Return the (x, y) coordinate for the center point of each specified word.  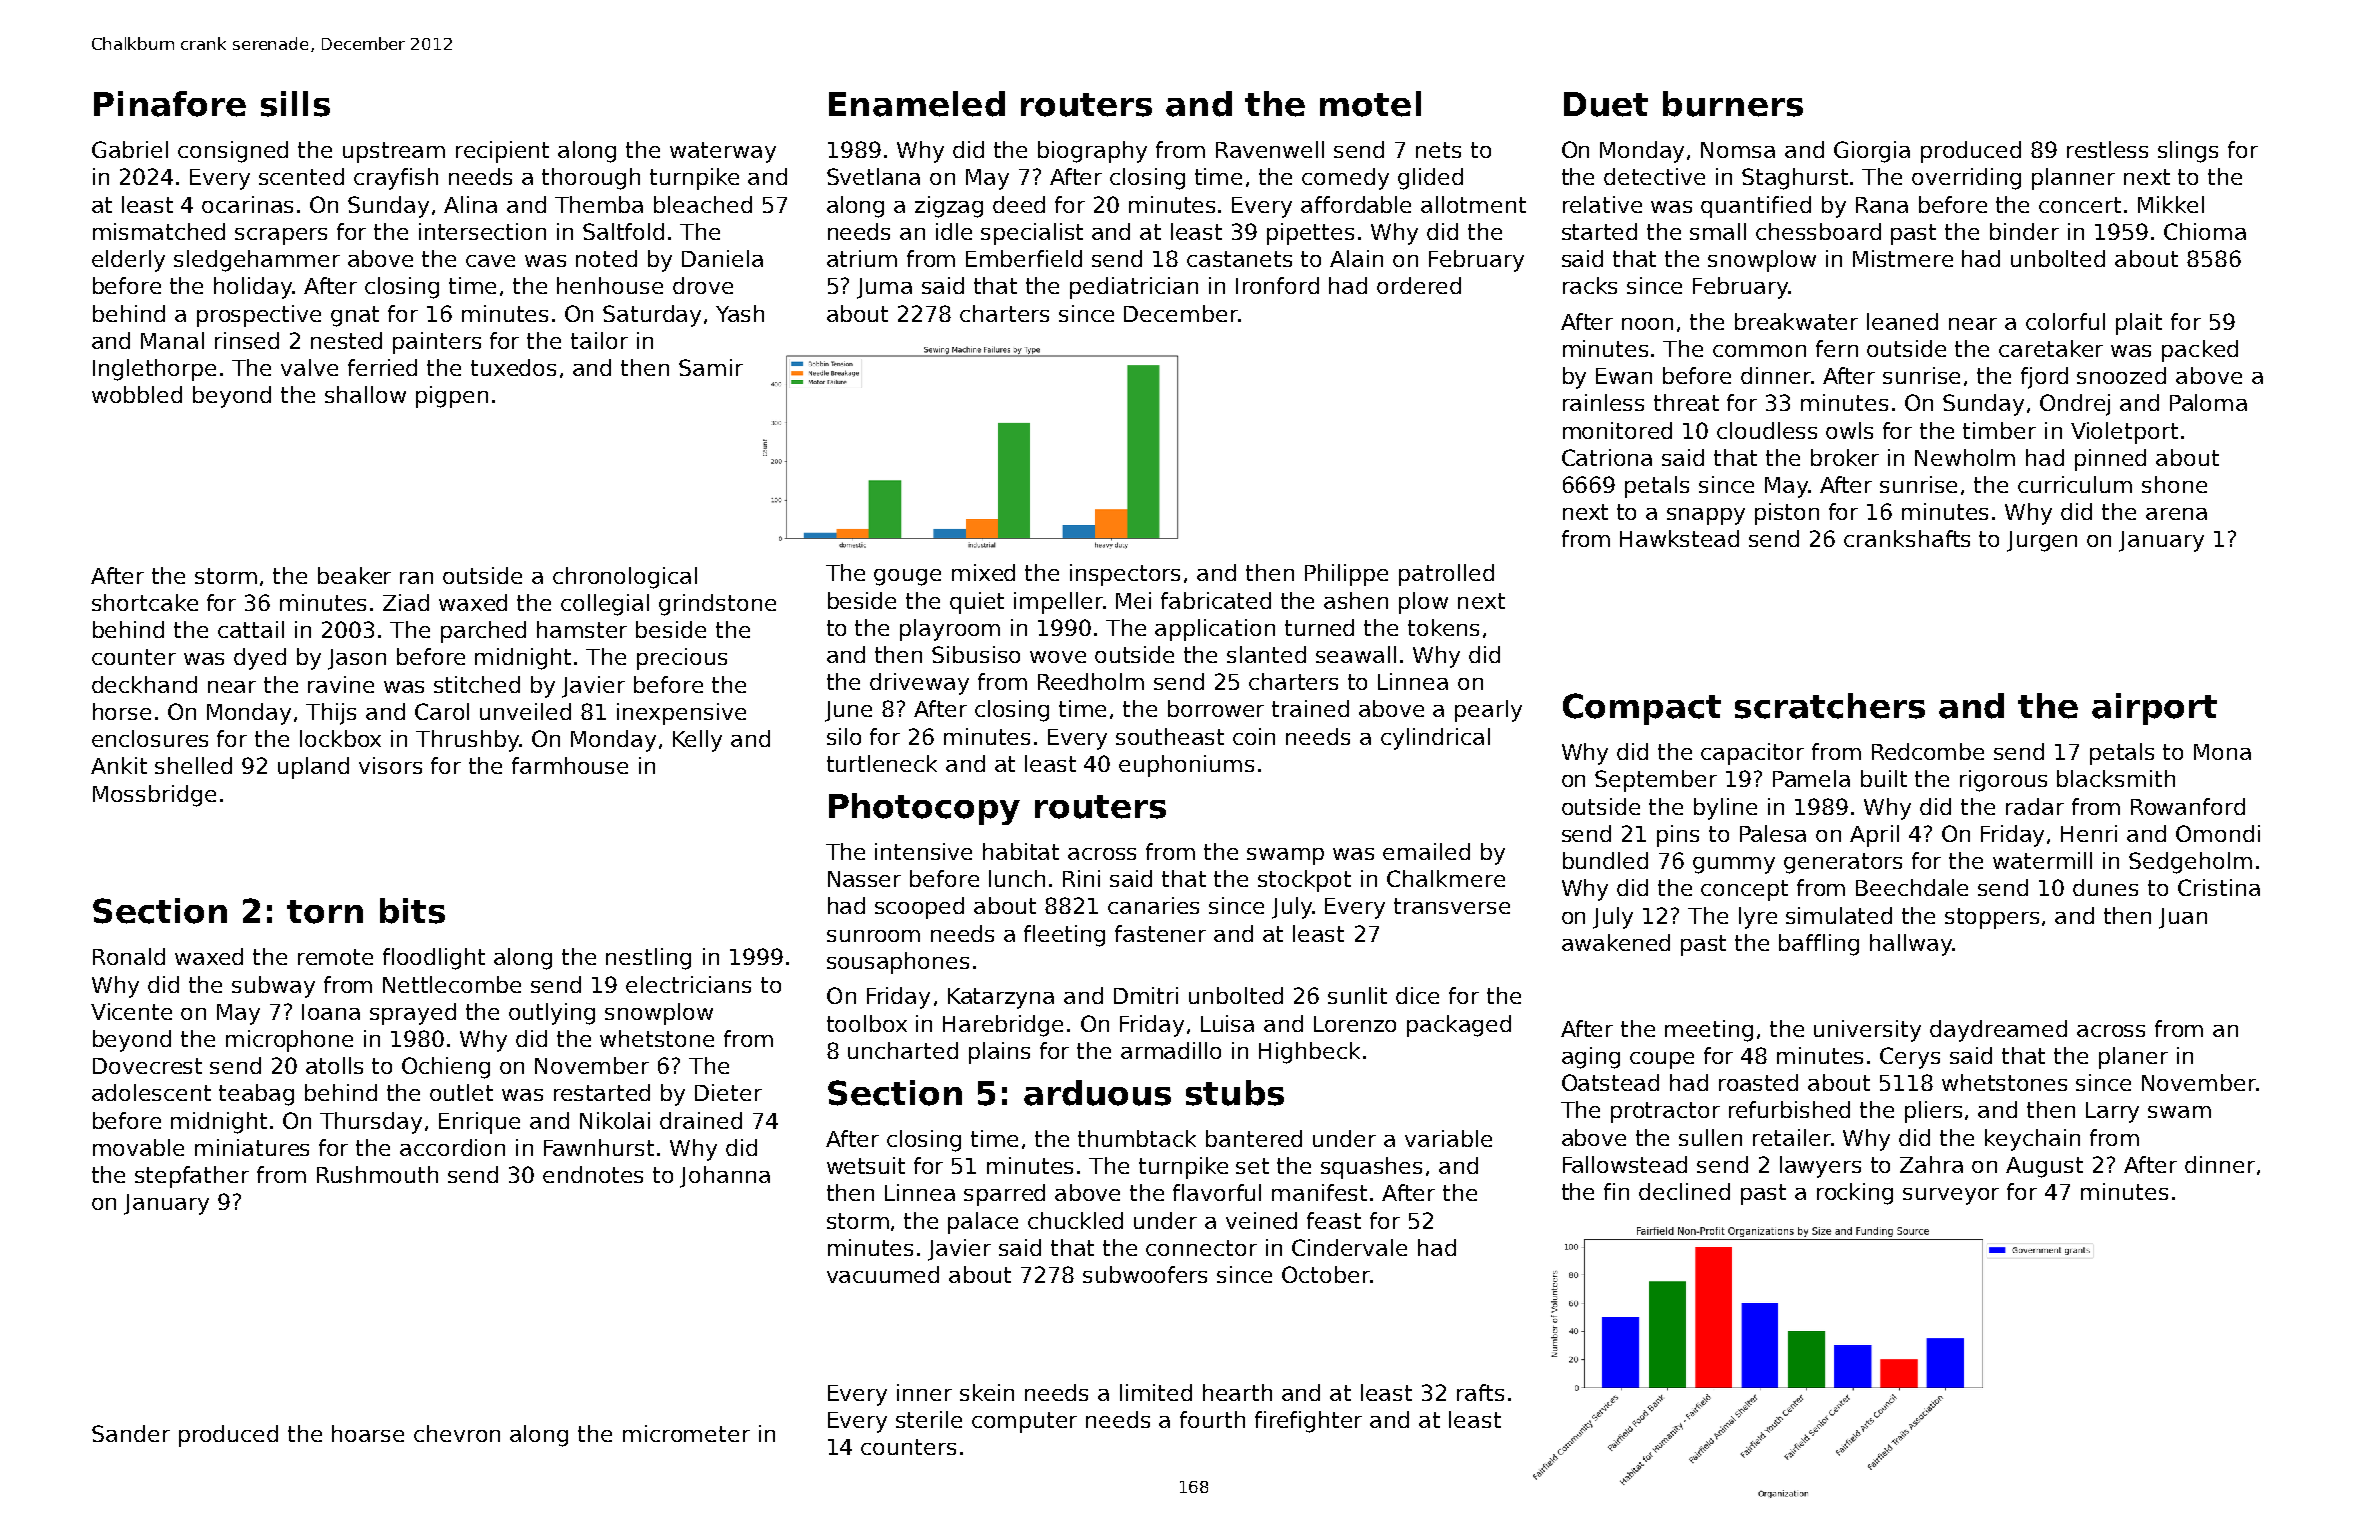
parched (483, 632)
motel (1370, 104)
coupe (1662, 1060)
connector (1201, 1248)
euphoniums (1186, 766)
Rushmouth (377, 1174)
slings (2188, 152)
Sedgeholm (2190, 863)
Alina (470, 204)
